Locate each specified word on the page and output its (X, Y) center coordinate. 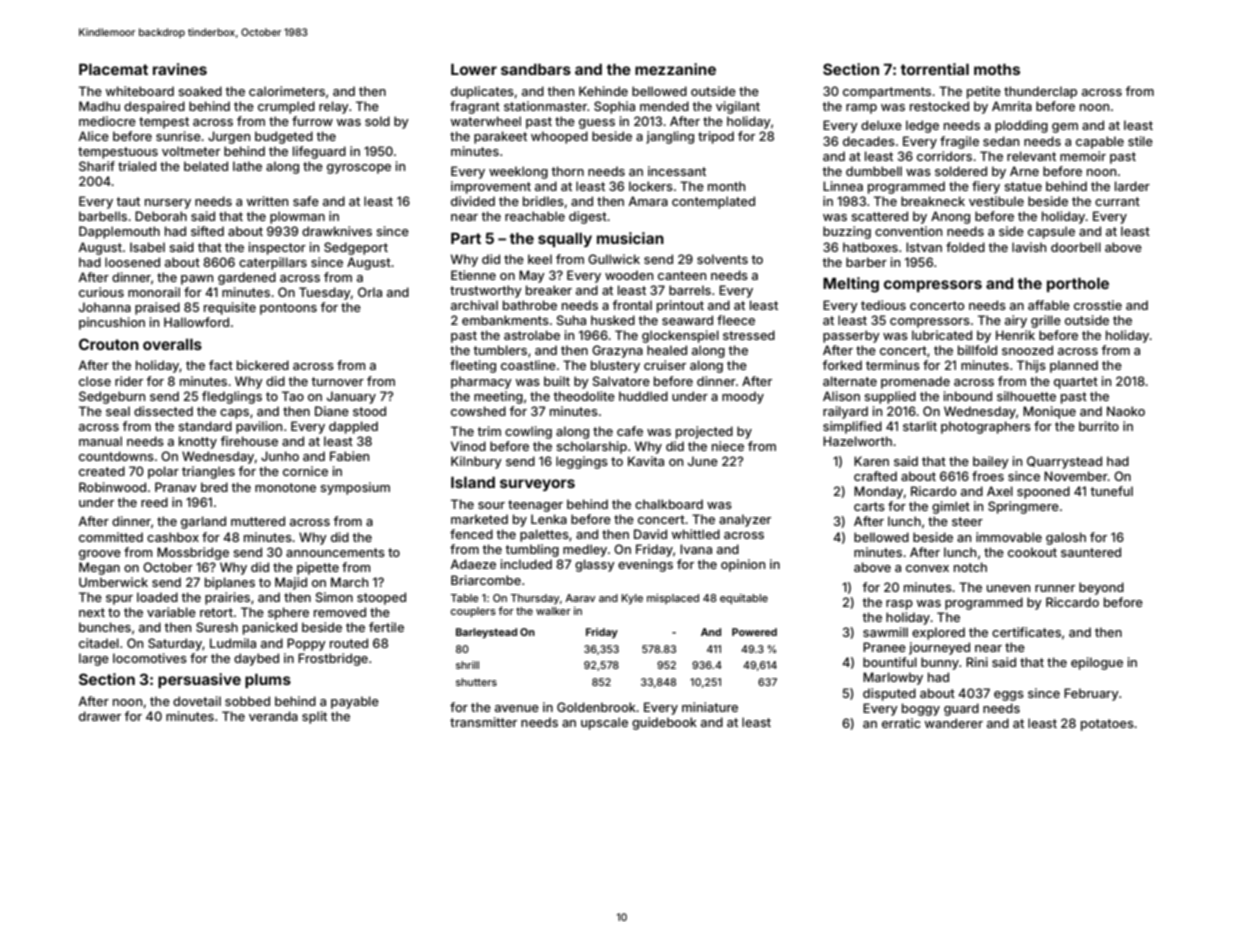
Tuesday (325, 293)
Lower (474, 69)
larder (1132, 186)
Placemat (113, 69)
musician (630, 238)
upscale (604, 723)
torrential (934, 69)
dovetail (197, 701)
